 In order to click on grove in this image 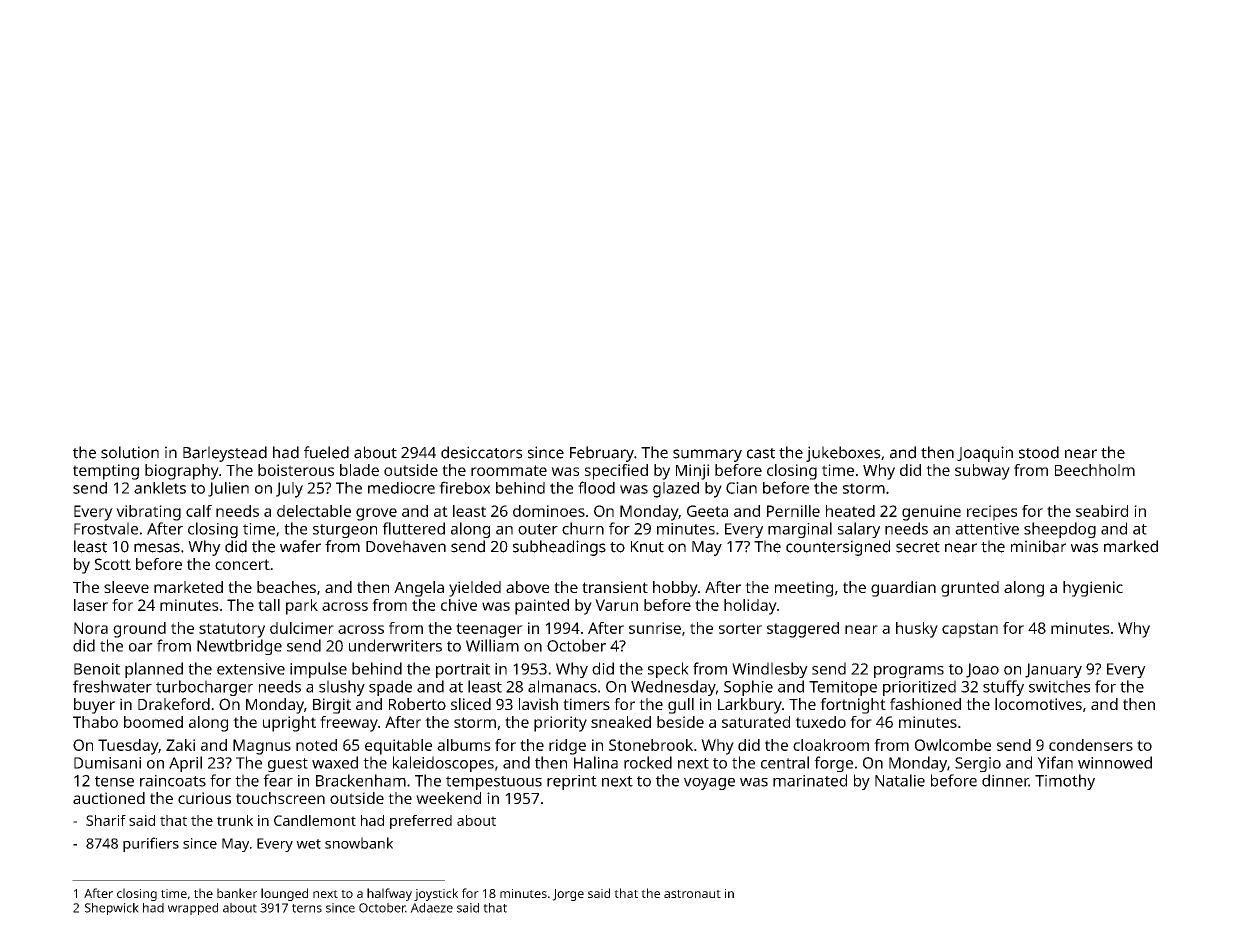, I will do `click(376, 514)`.
